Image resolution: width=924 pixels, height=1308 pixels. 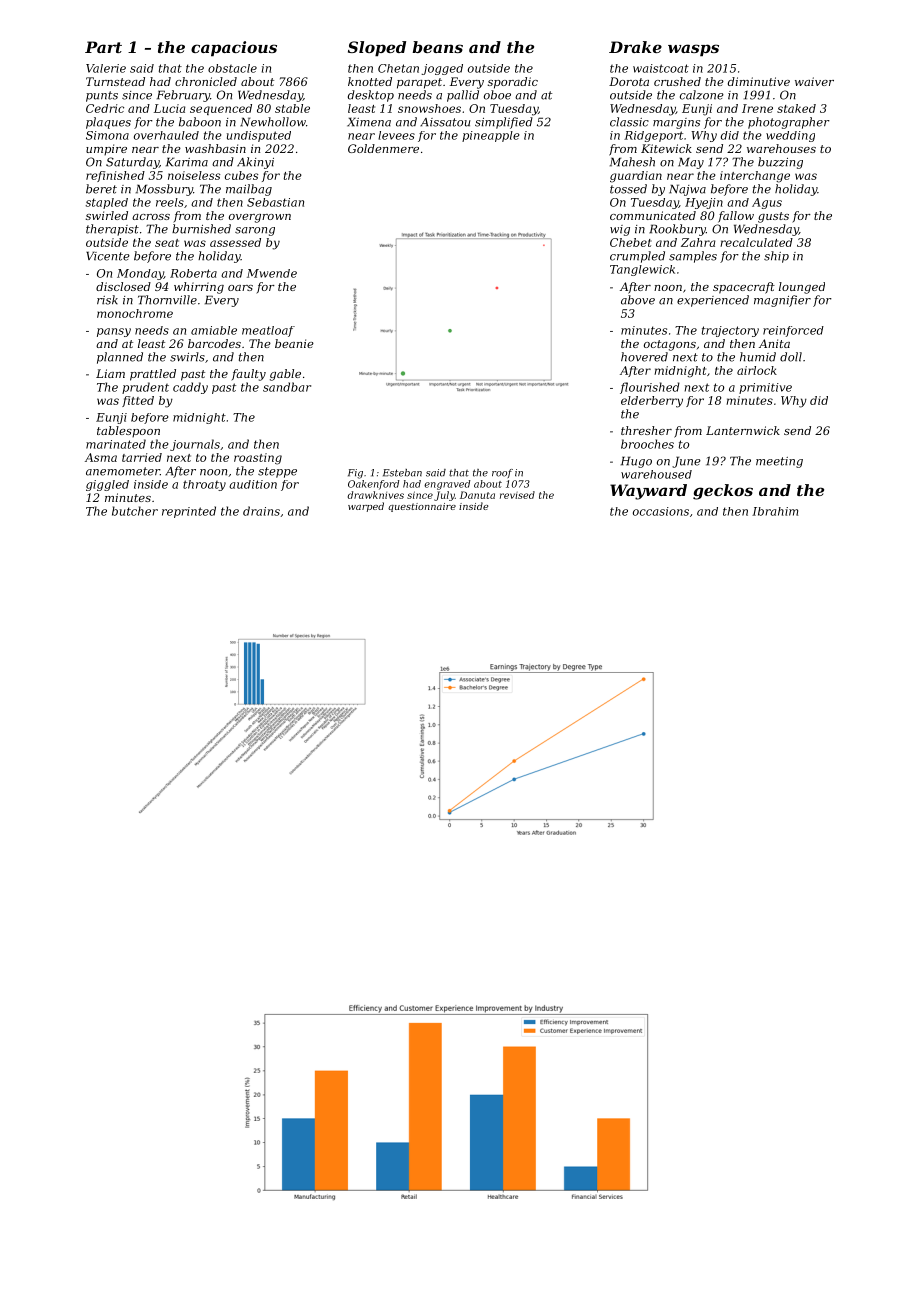 I want to click on reprinted, so click(x=189, y=512).
